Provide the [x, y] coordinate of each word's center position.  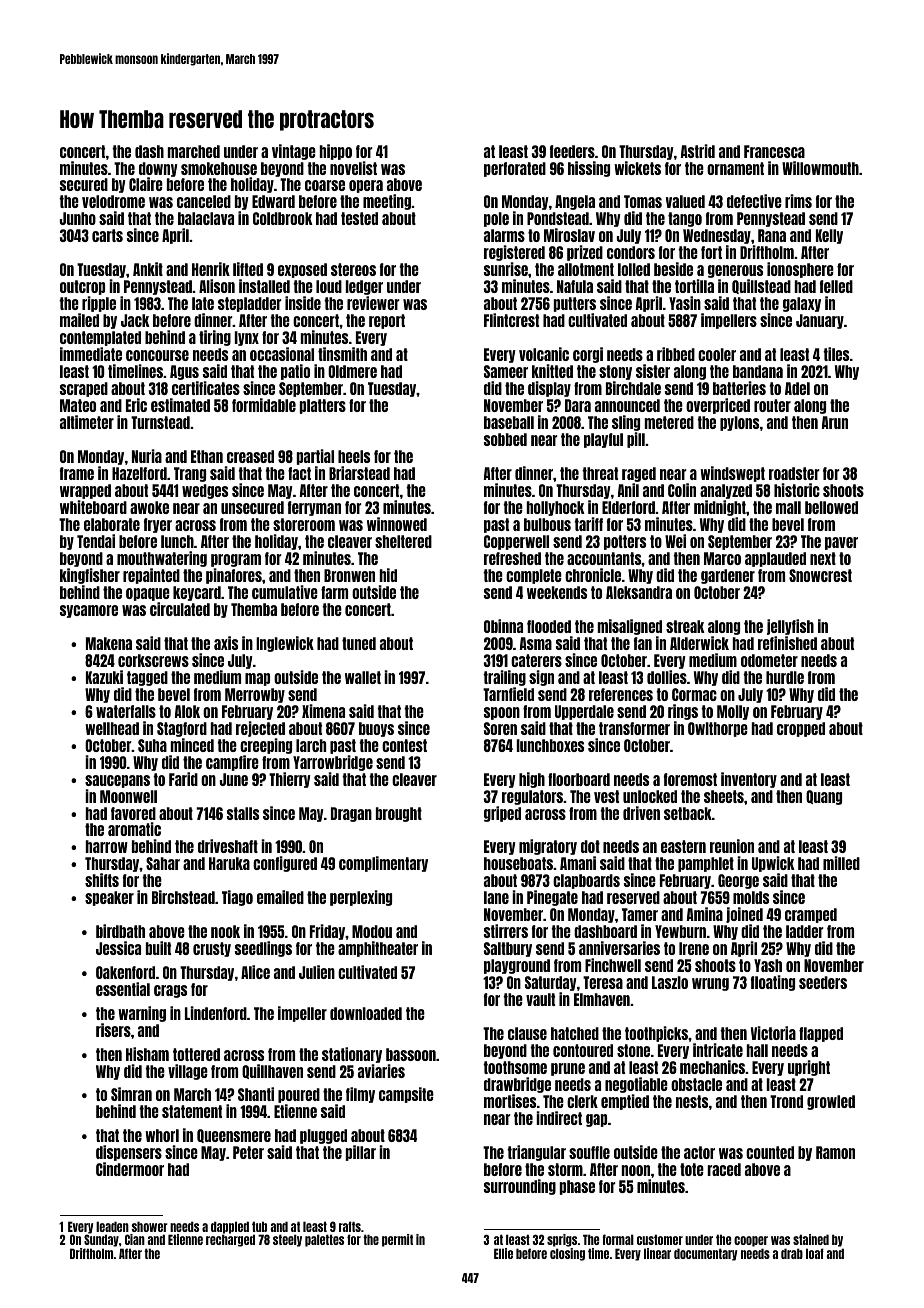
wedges [205, 491]
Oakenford [125, 972]
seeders [823, 982]
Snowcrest [820, 575]
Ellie [503, 1253]
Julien [317, 972]
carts [107, 235]
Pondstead [558, 218]
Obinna [503, 626]
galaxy [802, 304]
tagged [147, 678]
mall [788, 507]
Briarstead [359, 473]
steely [287, 1240]
